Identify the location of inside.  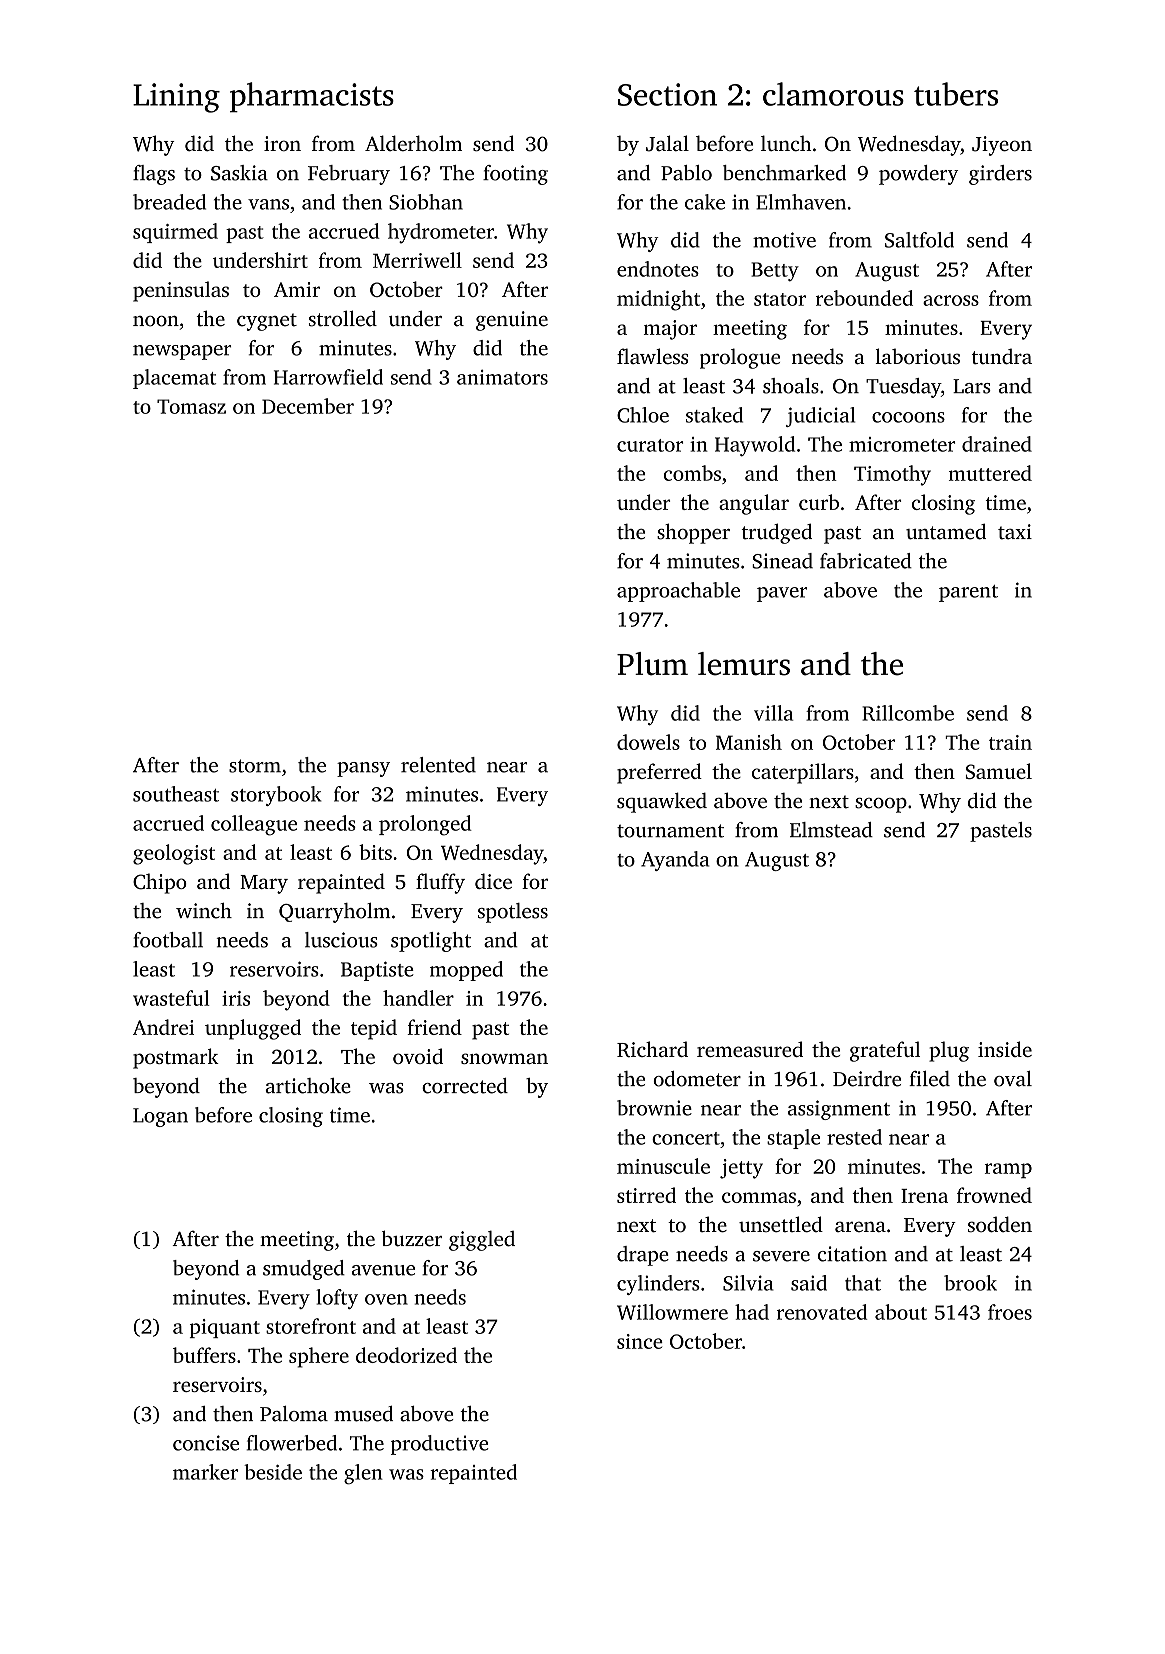
(1005, 1049).
